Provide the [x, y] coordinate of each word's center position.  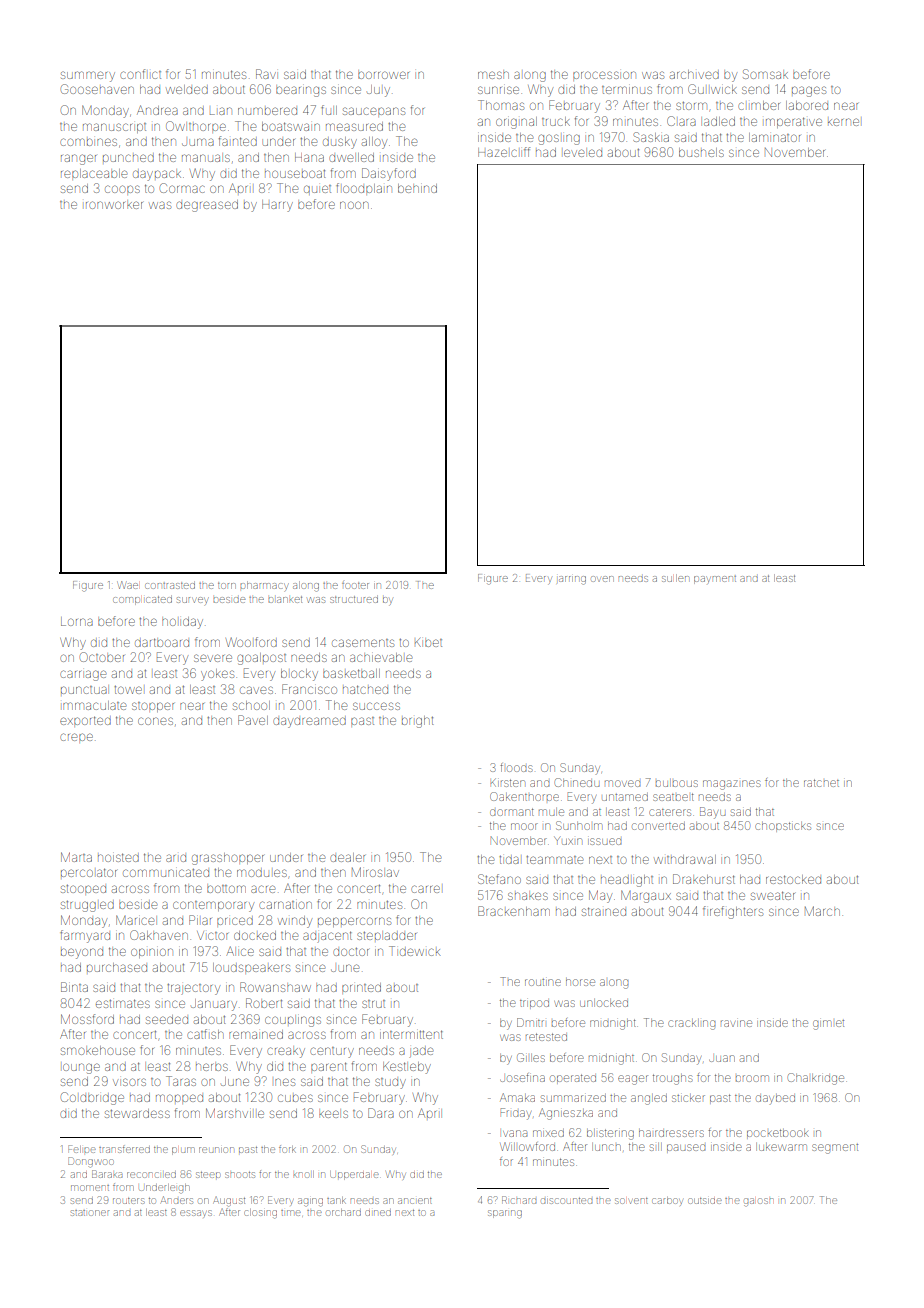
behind [417, 188]
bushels [701, 152]
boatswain [291, 126]
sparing [505, 1214]
